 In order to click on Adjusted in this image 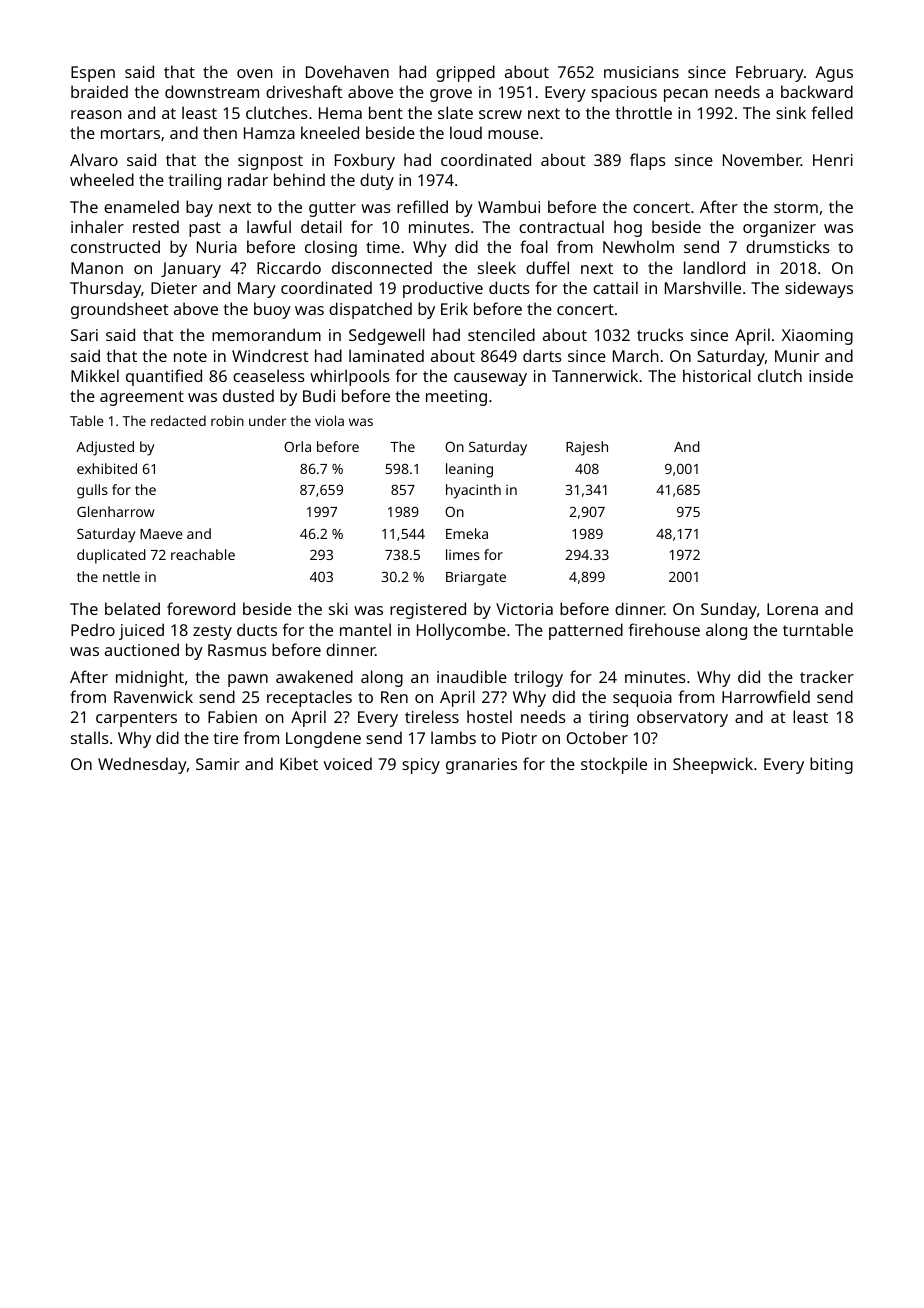, I will do `click(105, 448)`.
